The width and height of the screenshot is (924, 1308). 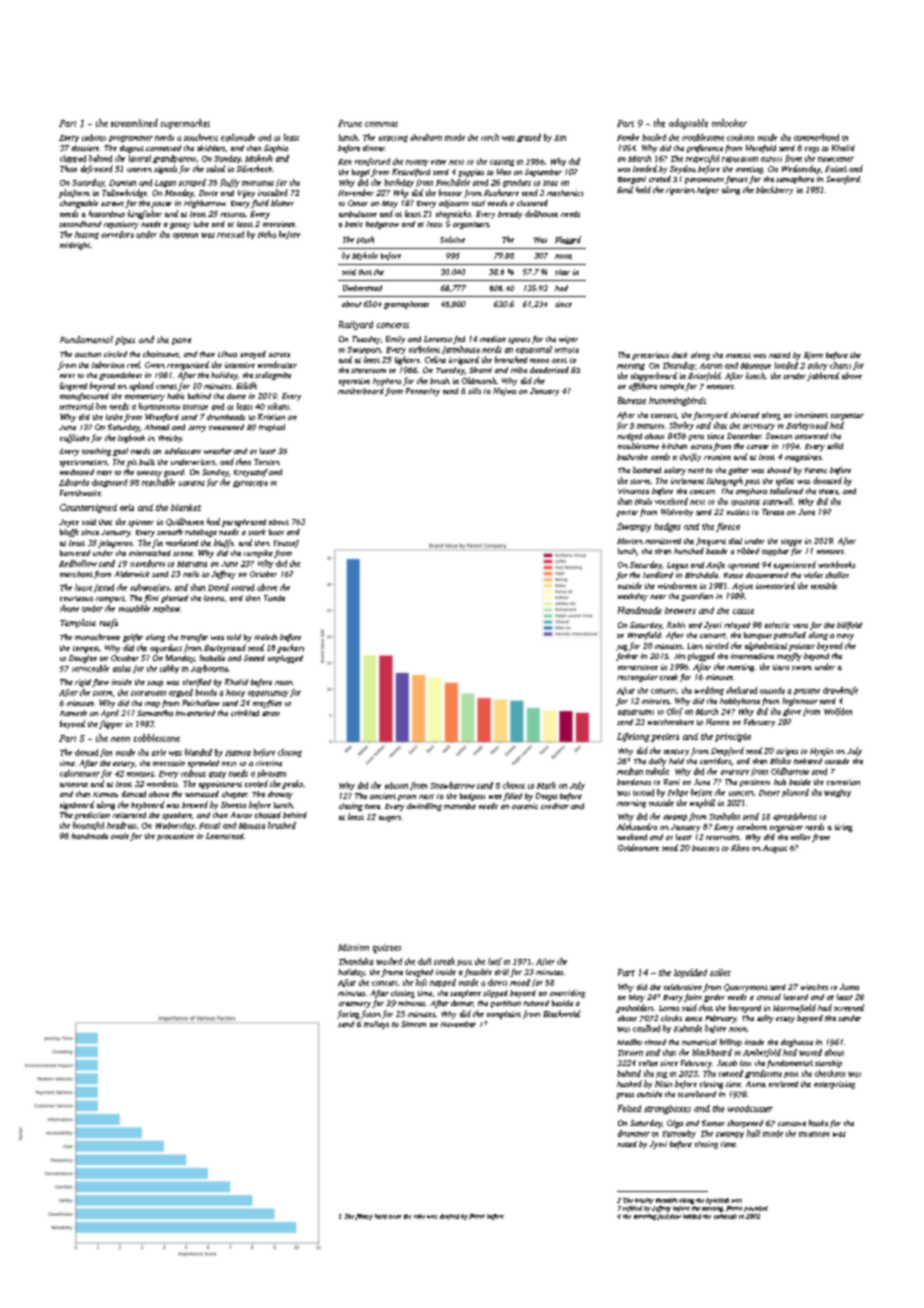 What do you see at coordinates (504, 392) in the screenshot?
I see `Najwa` at bounding box center [504, 392].
